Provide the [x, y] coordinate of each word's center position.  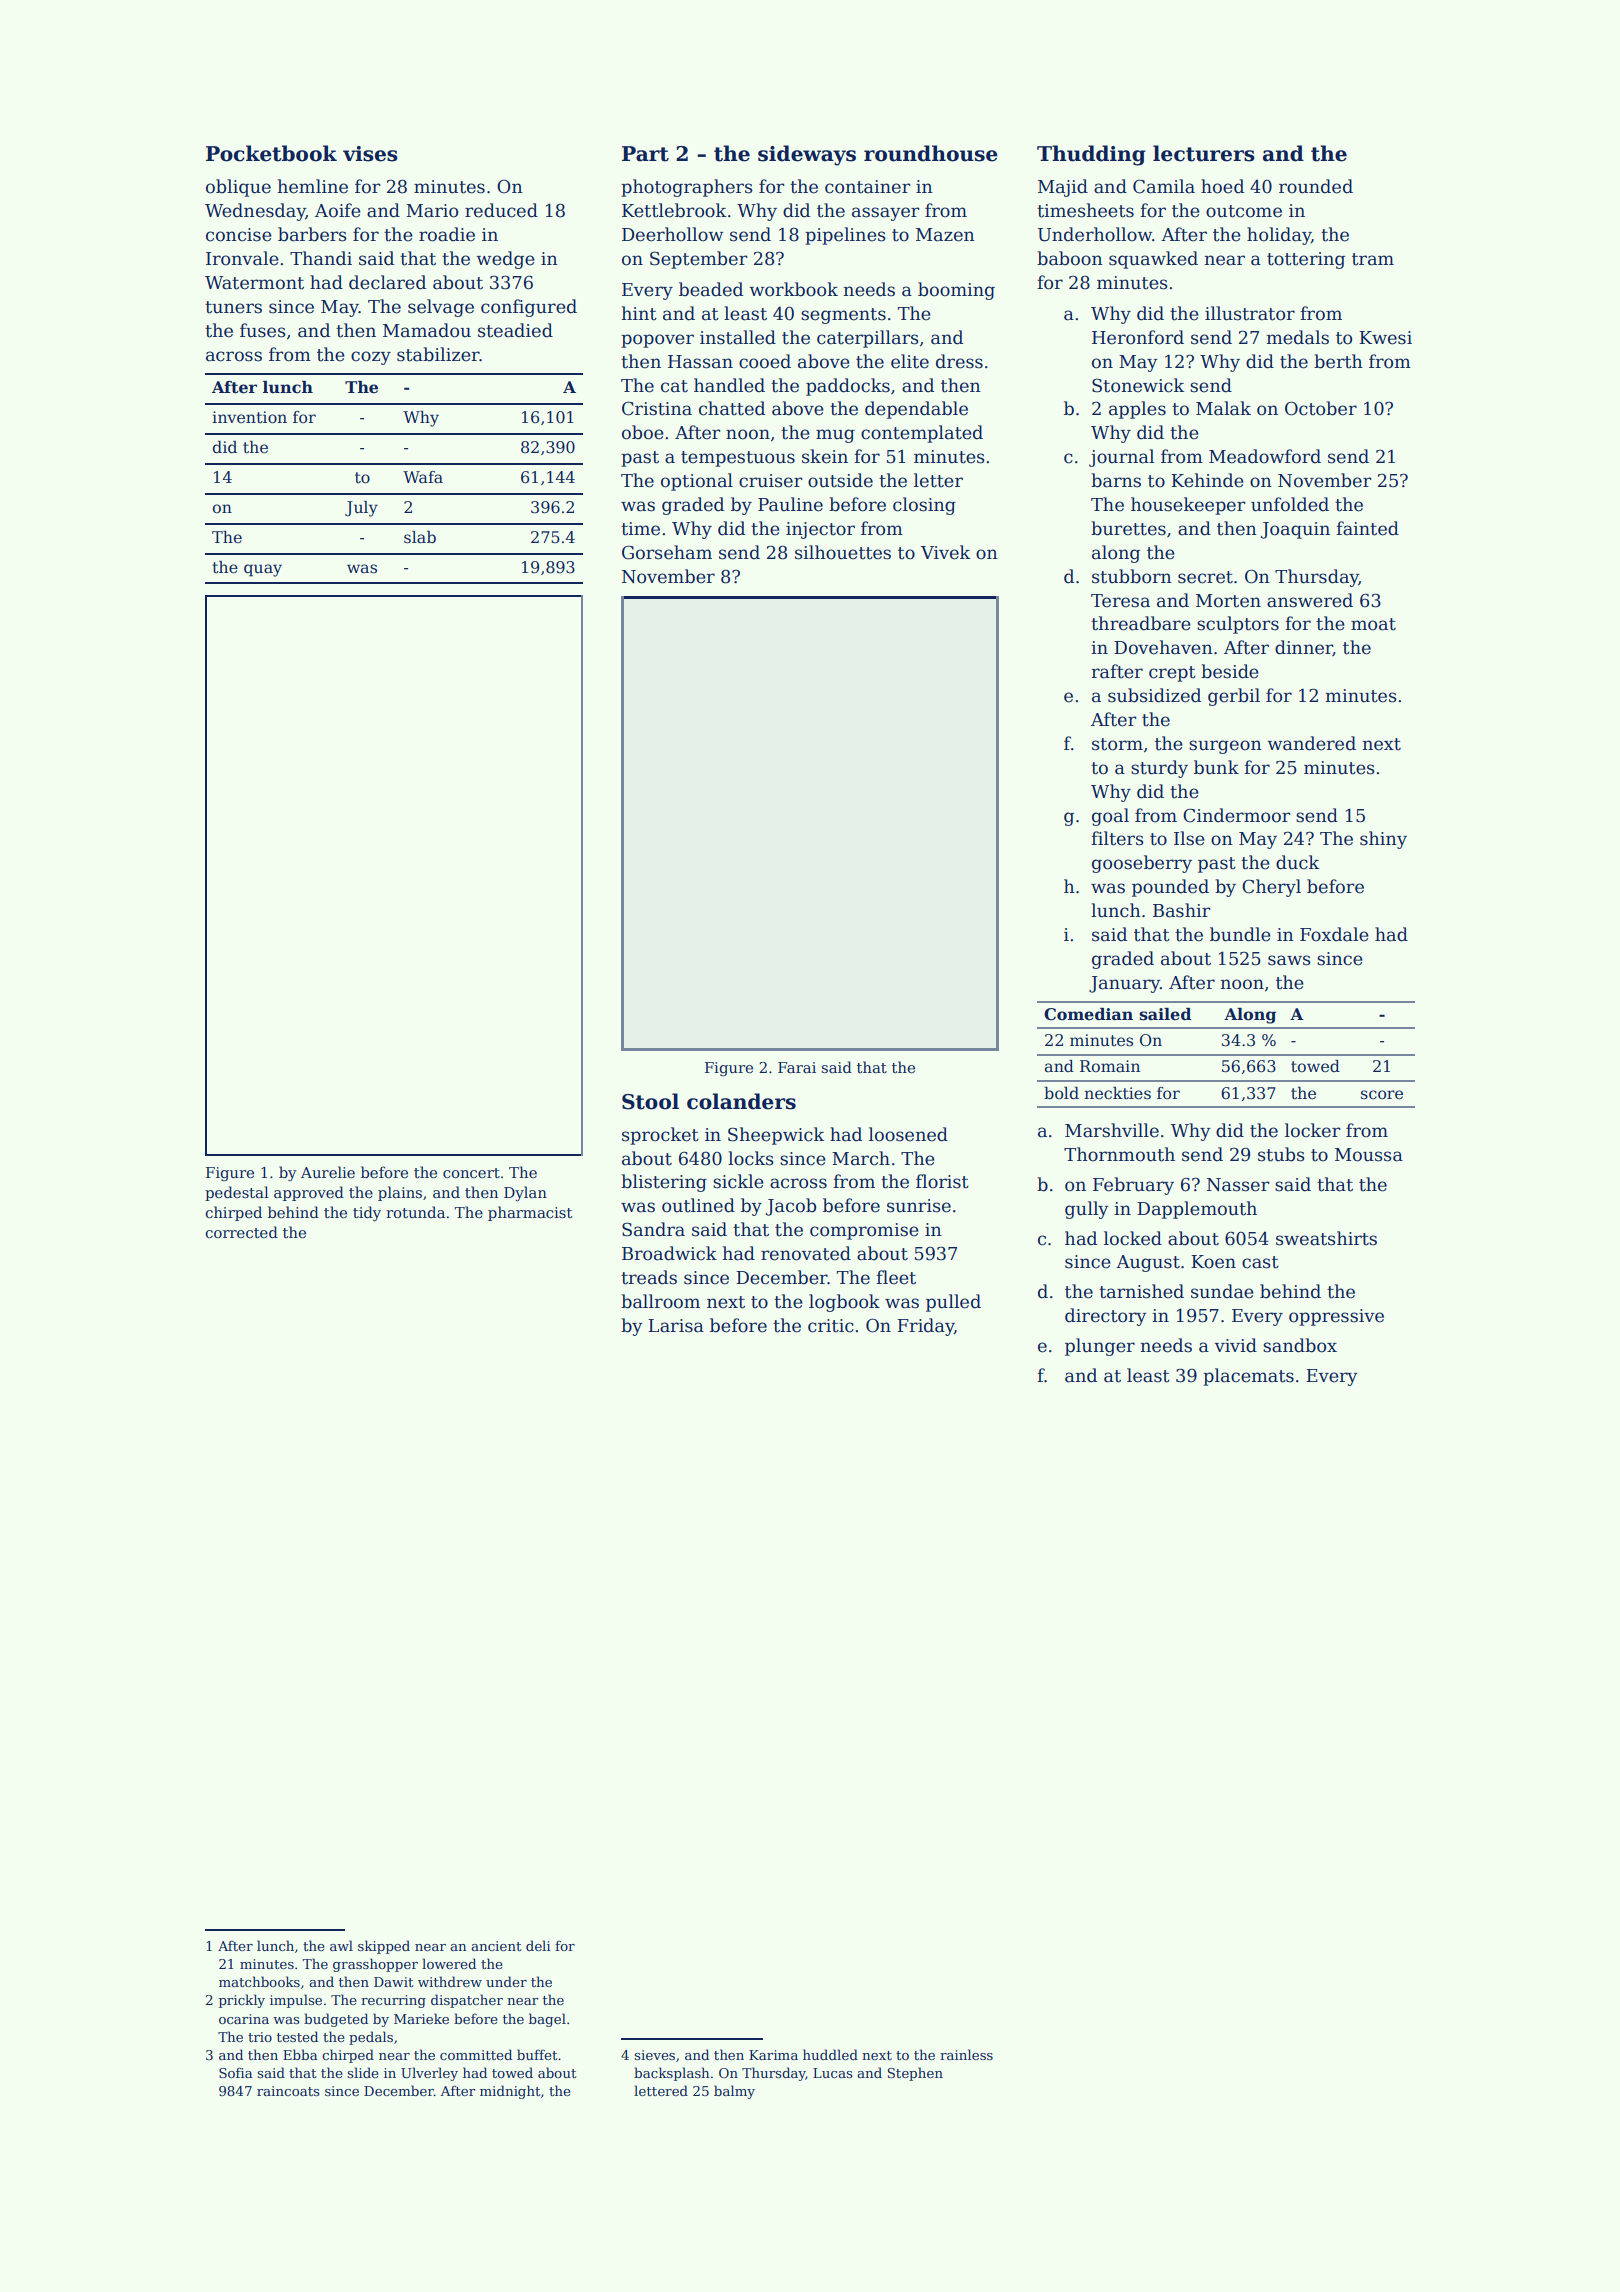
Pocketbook [271, 153]
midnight [510, 2092]
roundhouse [931, 153]
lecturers [1204, 153]
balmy [734, 2092]
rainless [966, 2054]
